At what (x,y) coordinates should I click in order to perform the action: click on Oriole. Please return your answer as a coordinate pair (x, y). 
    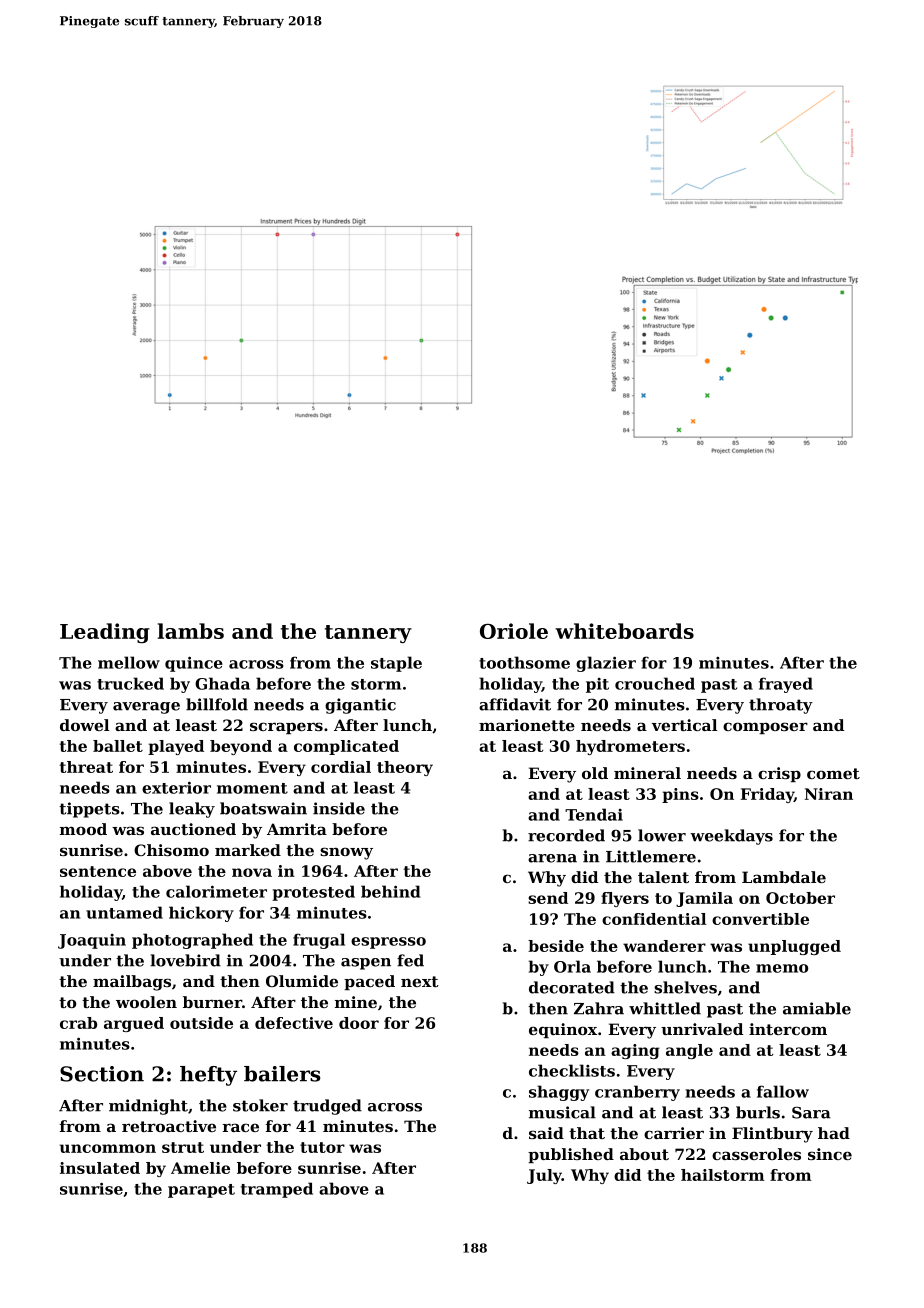
    Looking at the image, I should click on (514, 631).
